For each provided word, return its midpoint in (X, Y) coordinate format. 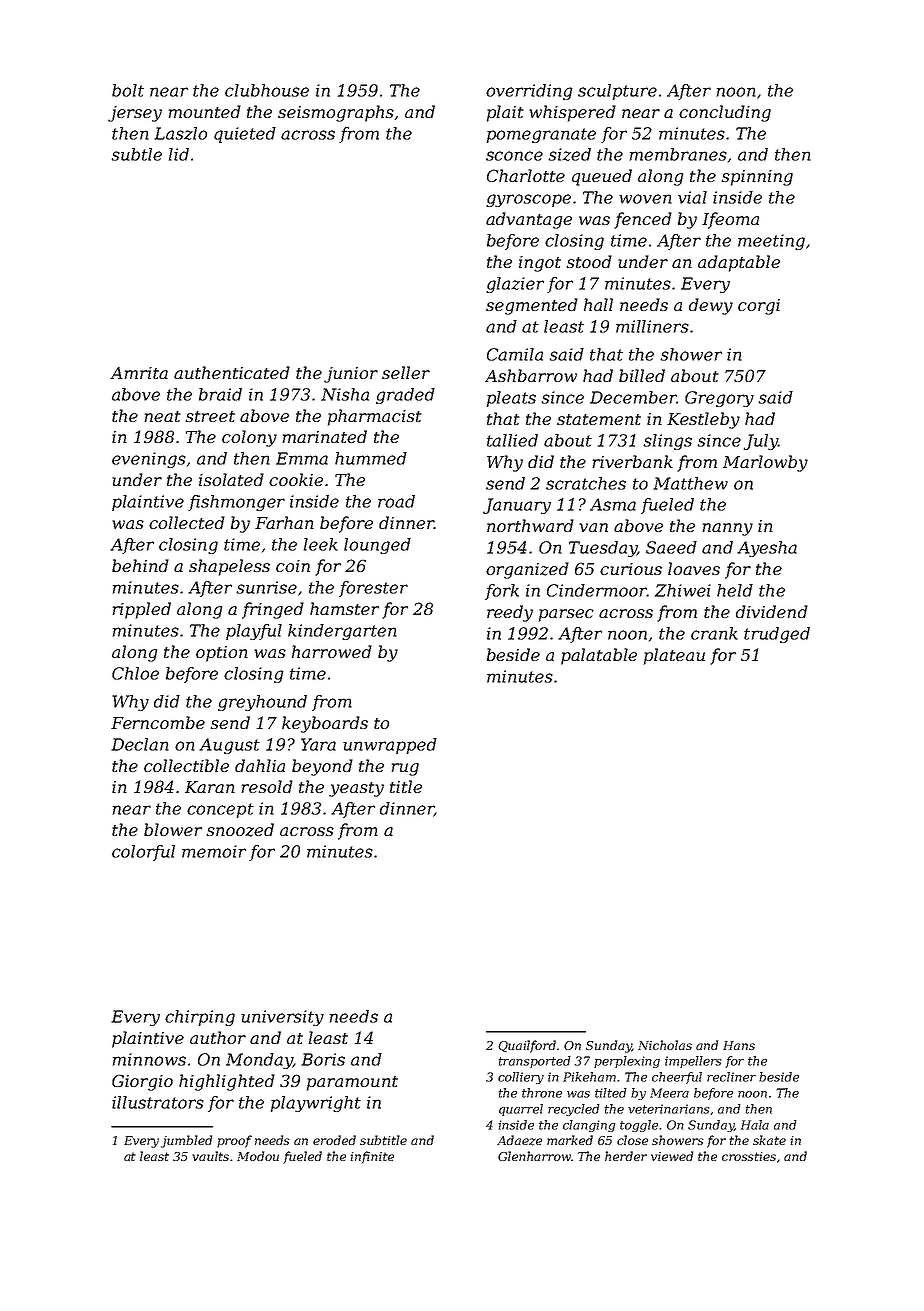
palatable (599, 656)
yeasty (356, 789)
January (517, 506)
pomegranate (541, 135)
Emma (302, 458)
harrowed (332, 651)
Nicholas (665, 1045)
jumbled (186, 1141)
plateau (674, 656)
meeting (771, 242)
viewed (672, 1156)
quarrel (521, 1110)
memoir (214, 851)
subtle (136, 154)
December (633, 397)
